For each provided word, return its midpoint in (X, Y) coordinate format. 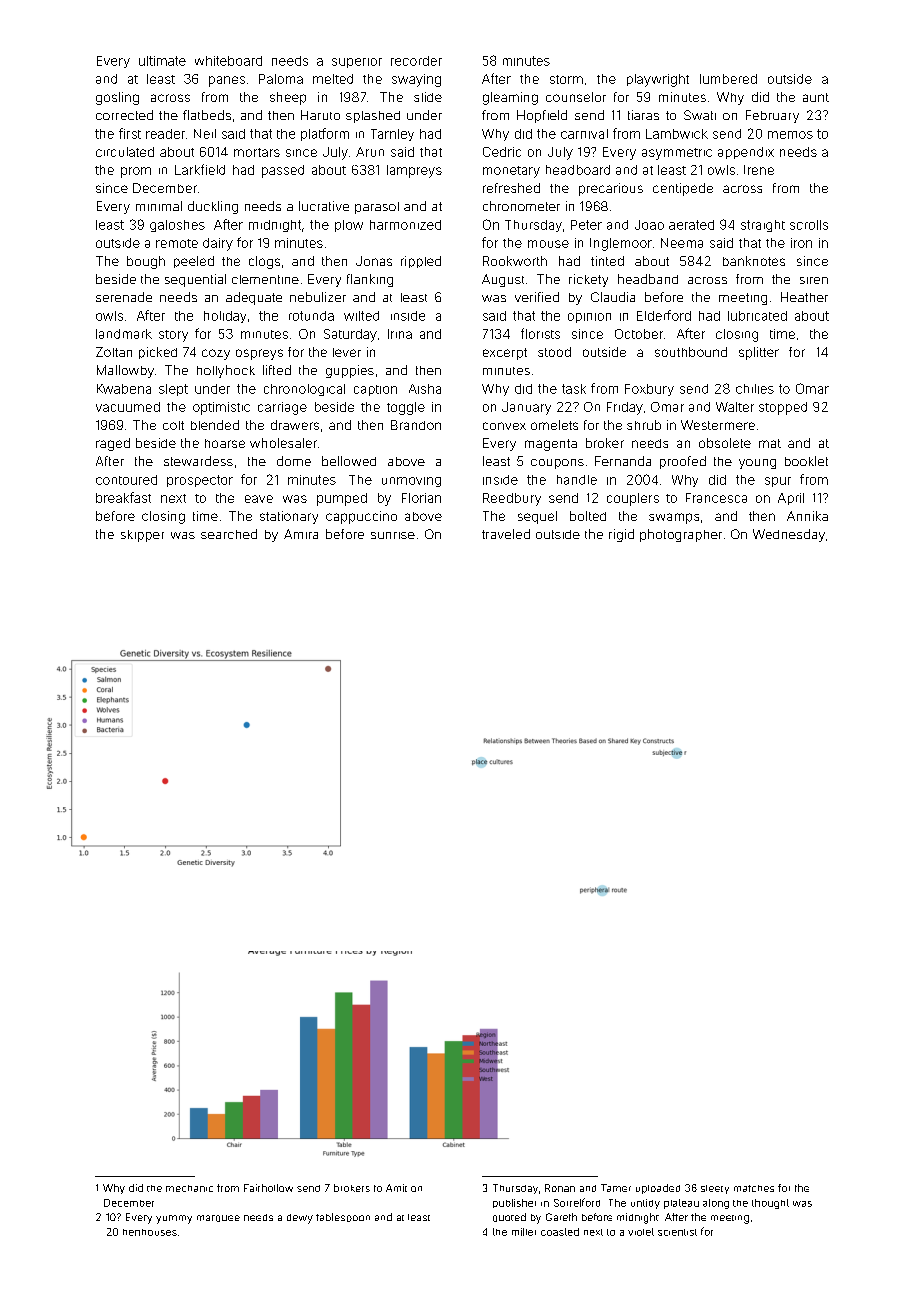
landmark (124, 334)
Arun (370, 152)
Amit (396, 1188)
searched (229, 534)
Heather (804, 297)
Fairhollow (268, 1188)
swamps (674, 518)
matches (754, 1188)
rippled (421, 262)
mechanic (189, 1188)
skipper (142, 536)
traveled (506, 534)
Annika (807, 516)
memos (790, 135)
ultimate (162, 61)
